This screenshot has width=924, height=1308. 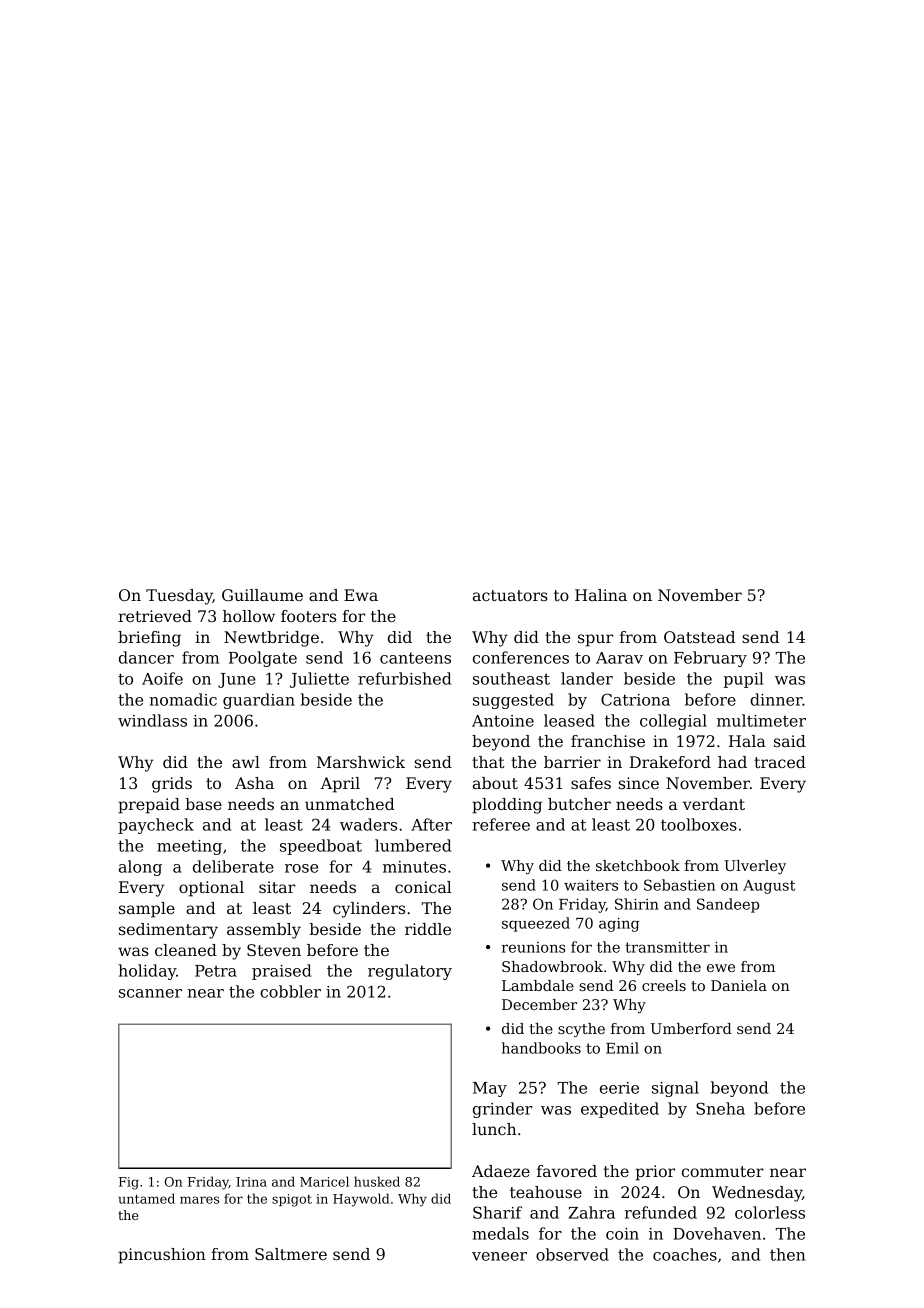 I want to click on awl, so click(x=246, y=762).
